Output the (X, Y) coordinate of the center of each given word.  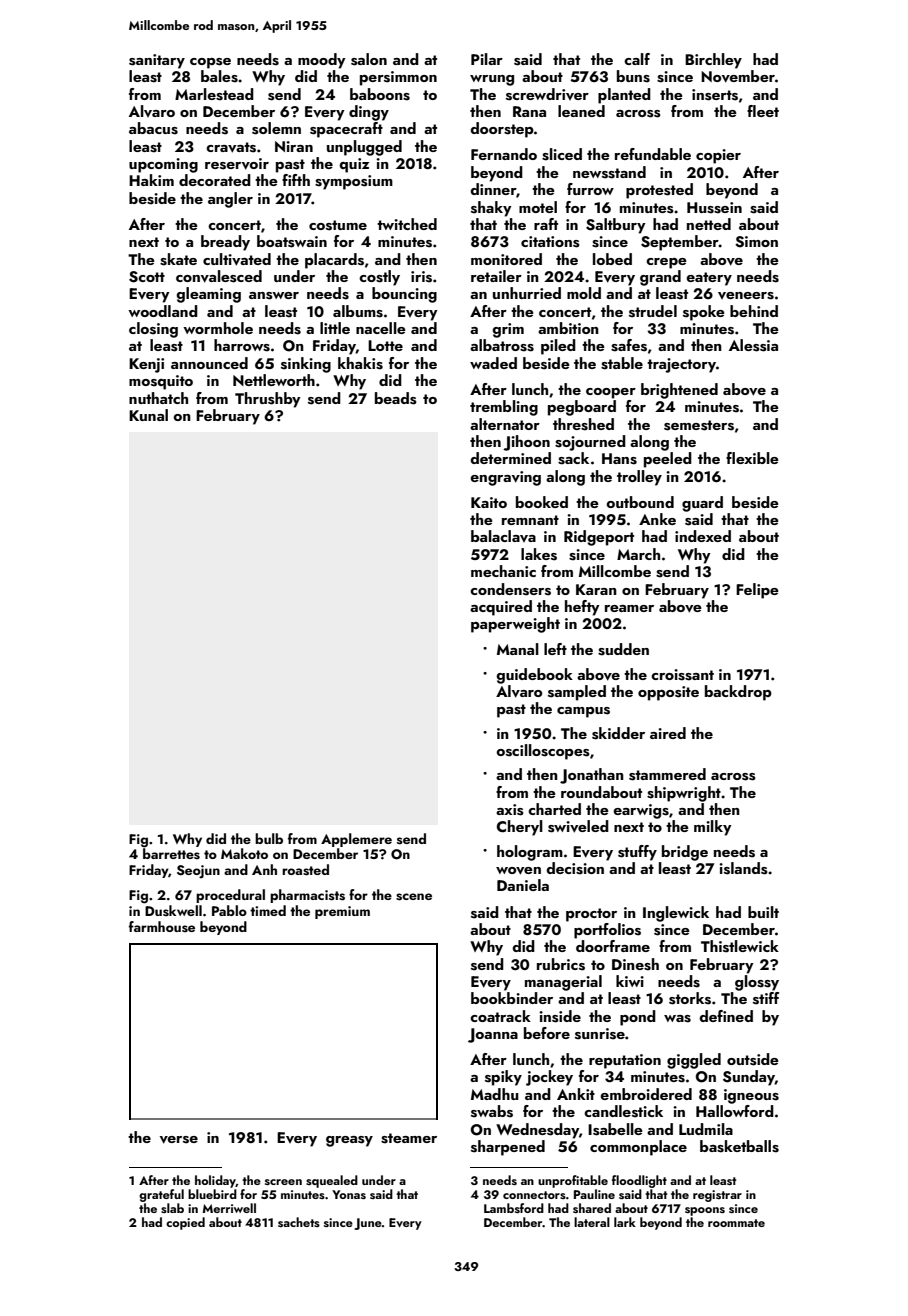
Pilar (487, 59)
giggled (694, 1061)
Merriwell (229, 1208)
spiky (503, 1078)
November (738, 76)
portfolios (607, 931)
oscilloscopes (543, 752)
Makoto (244, 853)
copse (210, 63)
